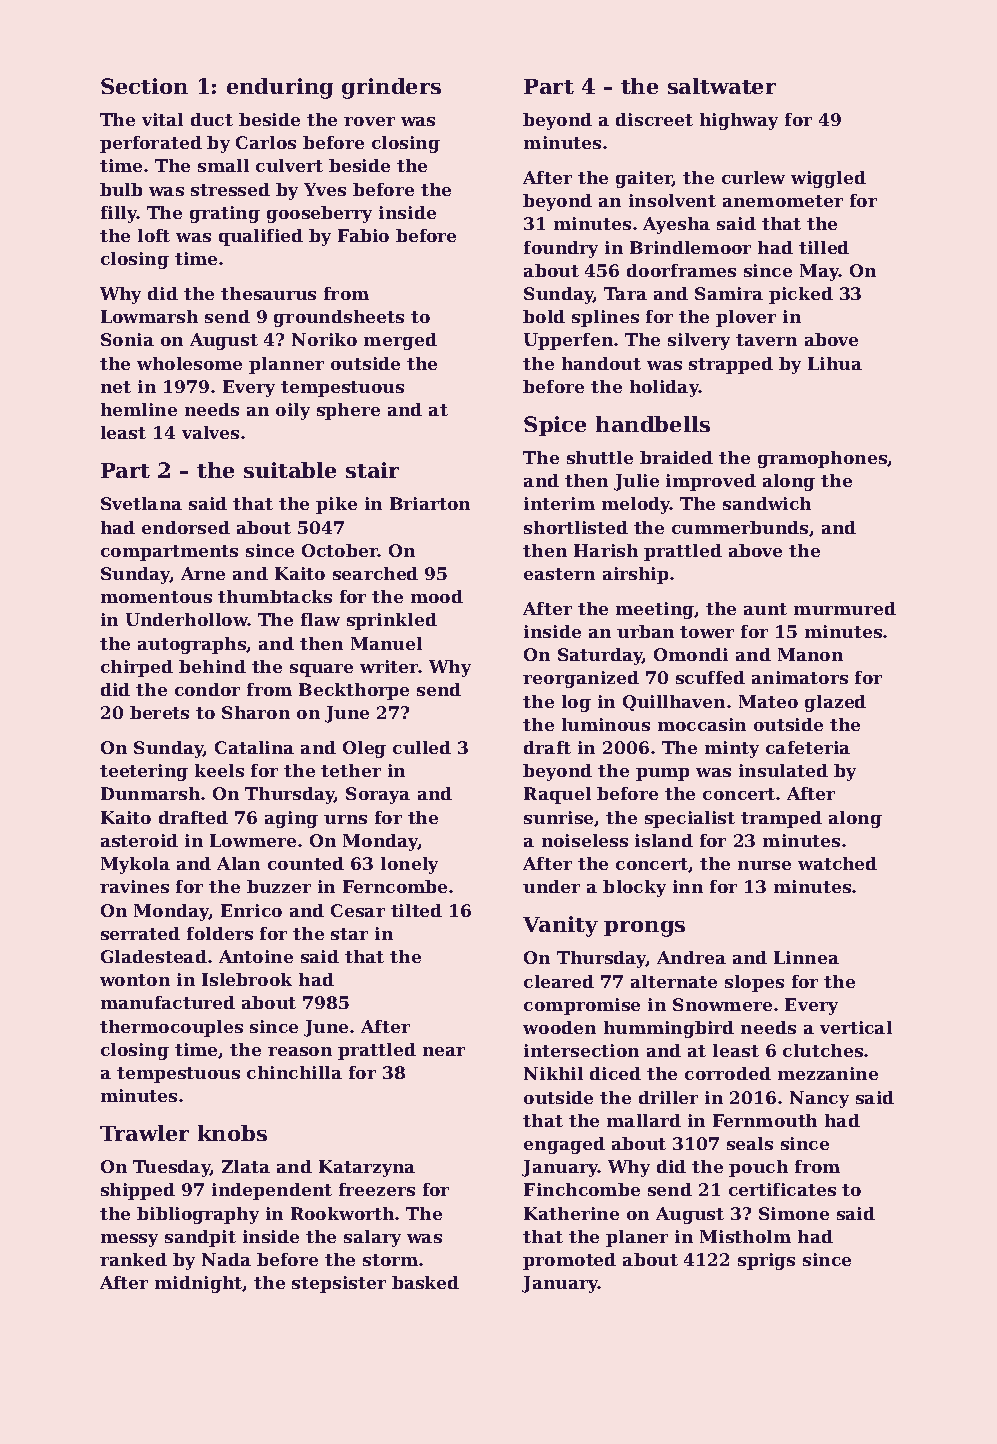 This screenshot has height=1444, width=997. What do you see at coordinates (722, 86) in the screenshot?
I see `saltwater` at bounding box center [722, 86].
